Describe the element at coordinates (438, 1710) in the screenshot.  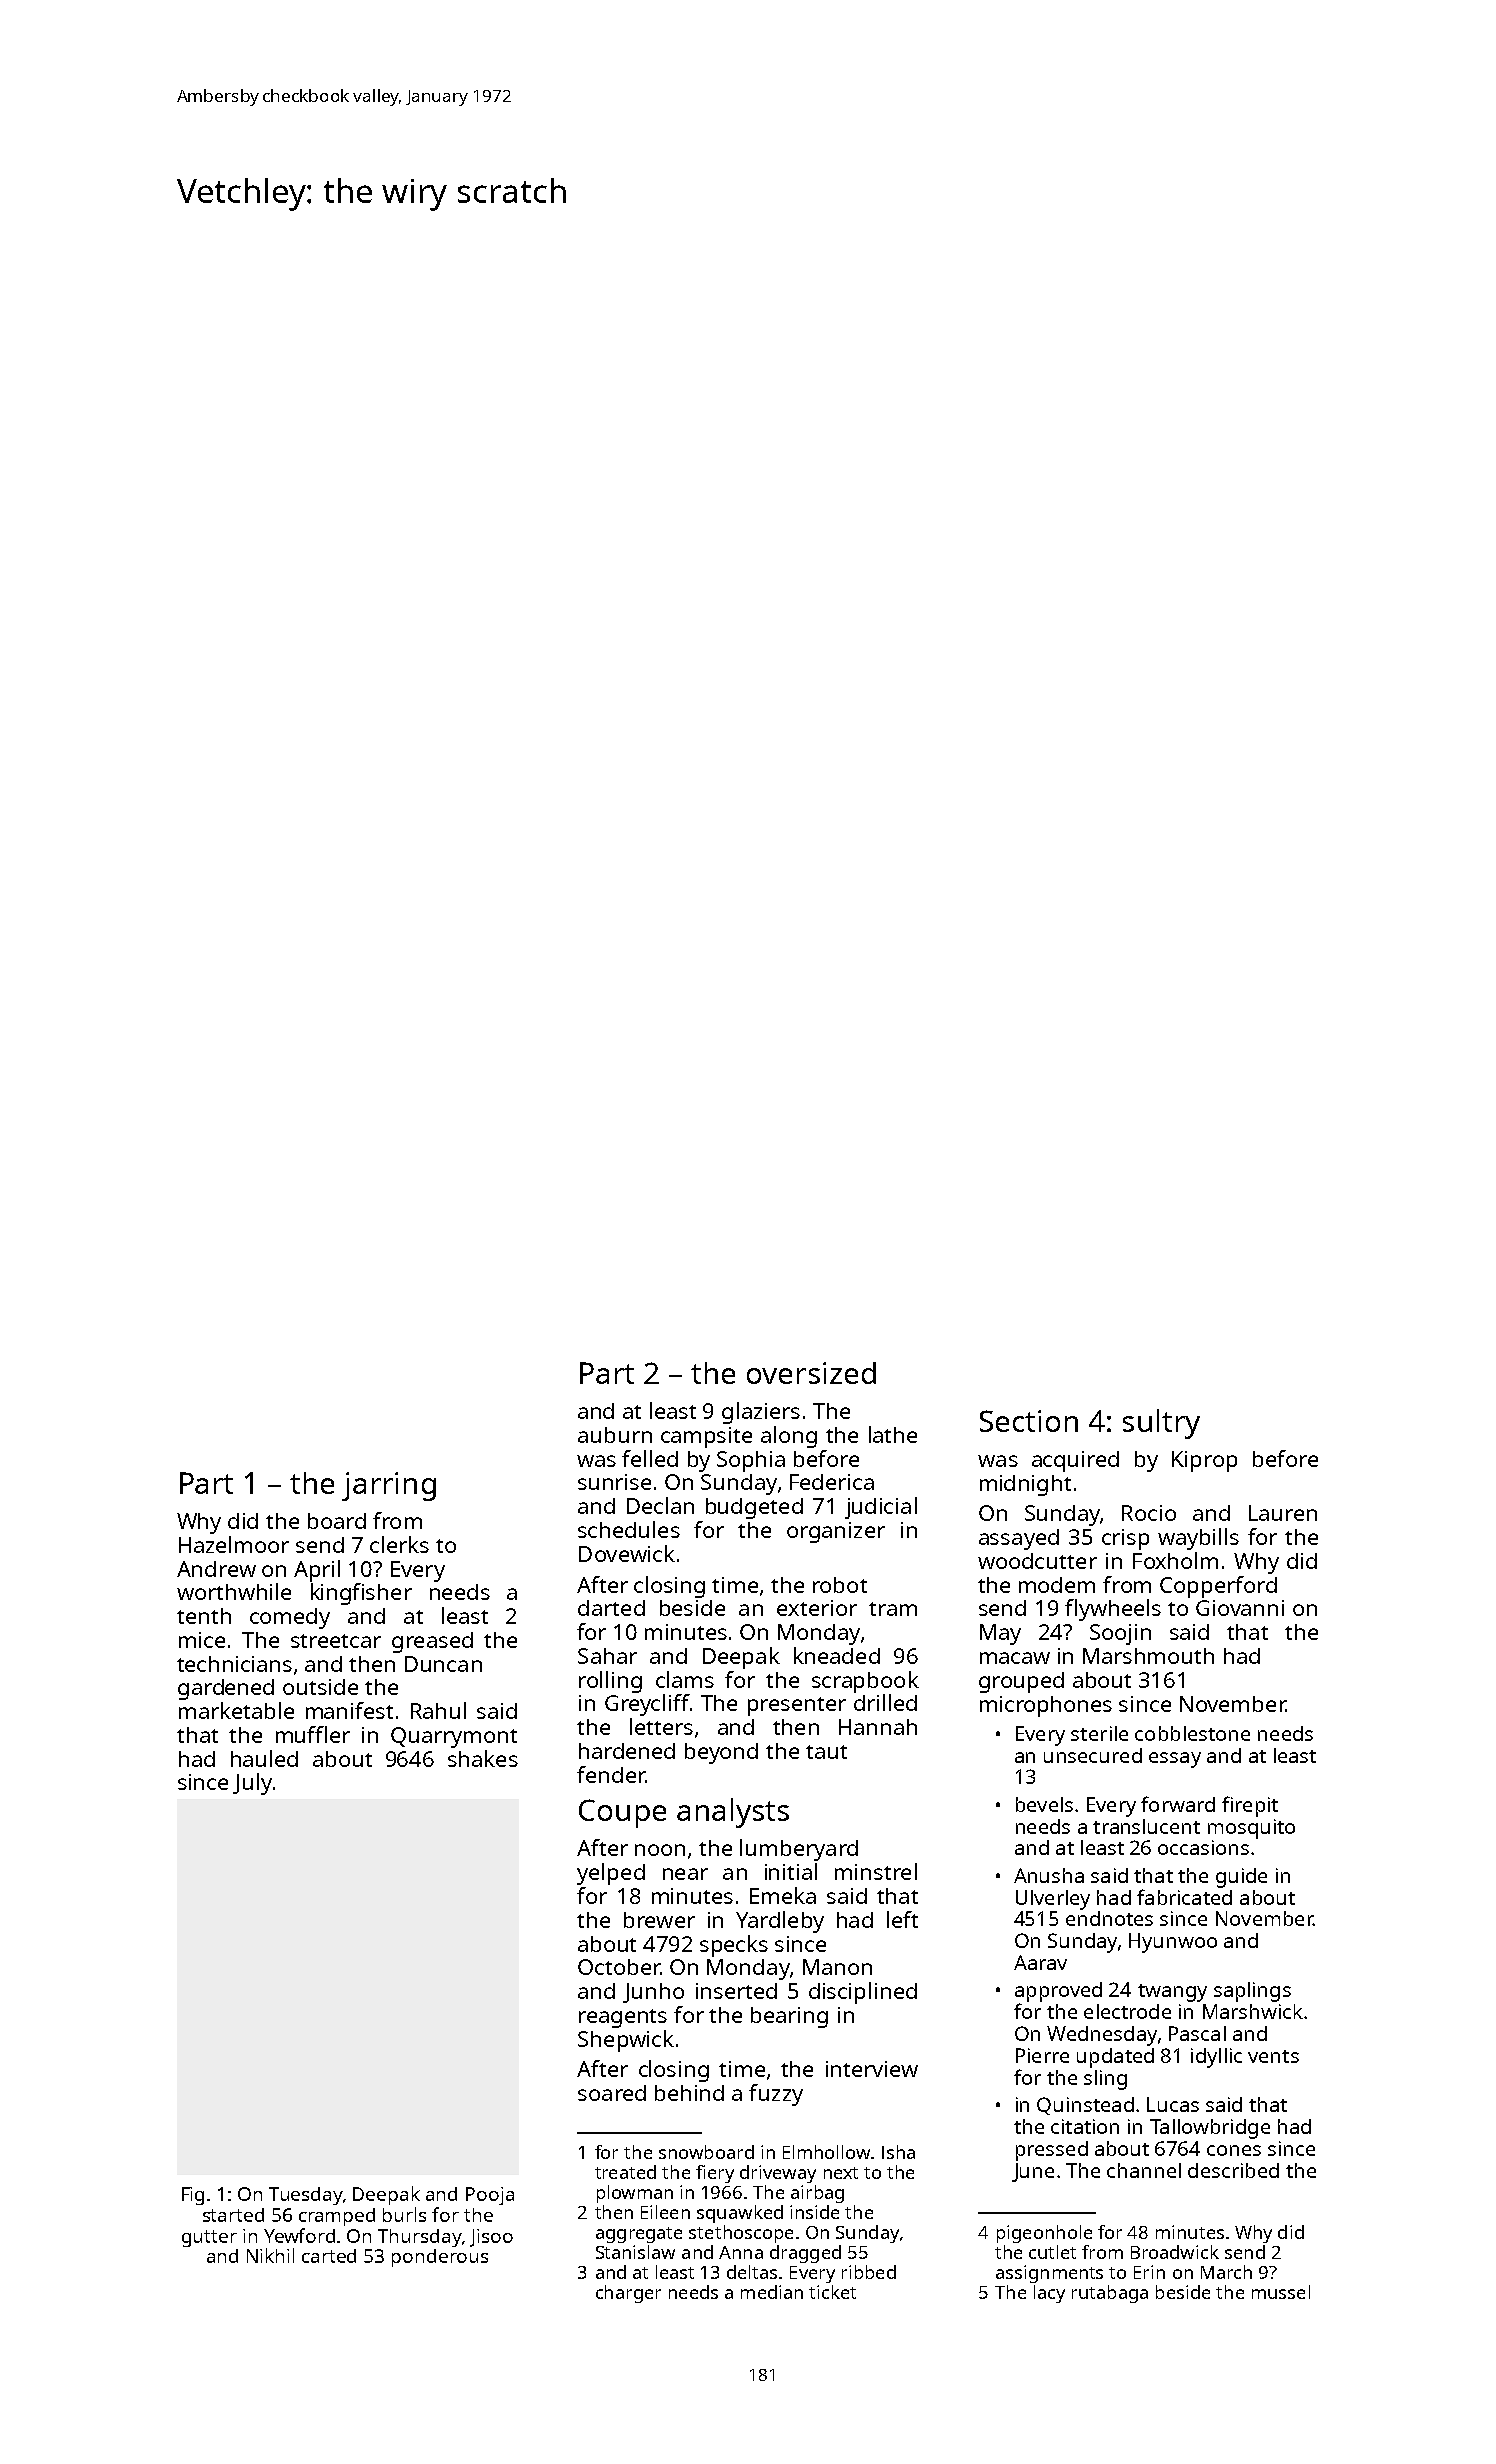
I see `Rahul` at that location.
